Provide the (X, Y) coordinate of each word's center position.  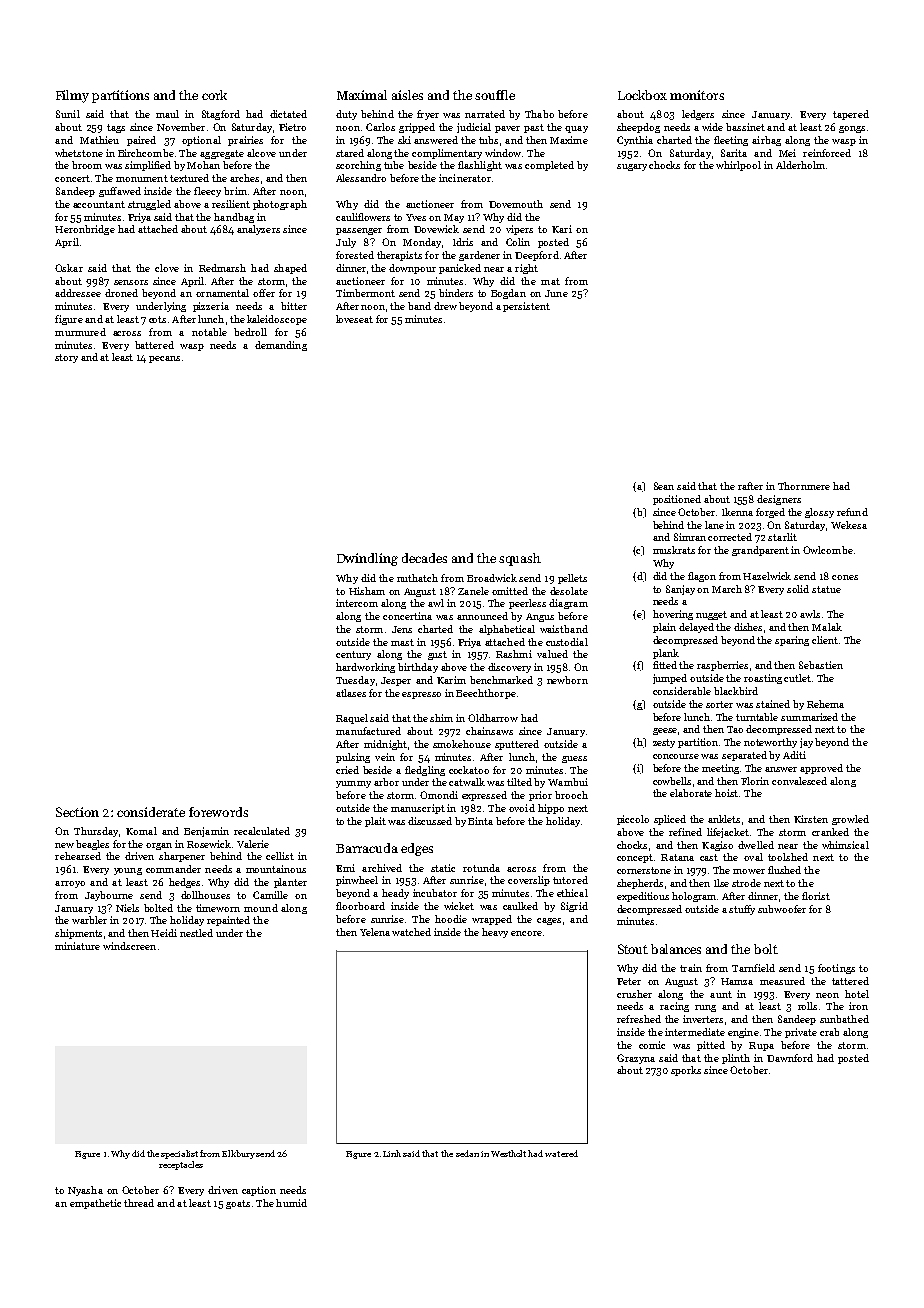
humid (291, 1203)
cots (157, 319)
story (66, 358)
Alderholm (800, 165)
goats (238, 1204)
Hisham (367, 591)
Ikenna (737, 512)
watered (561, 1153)
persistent (526, 307)
